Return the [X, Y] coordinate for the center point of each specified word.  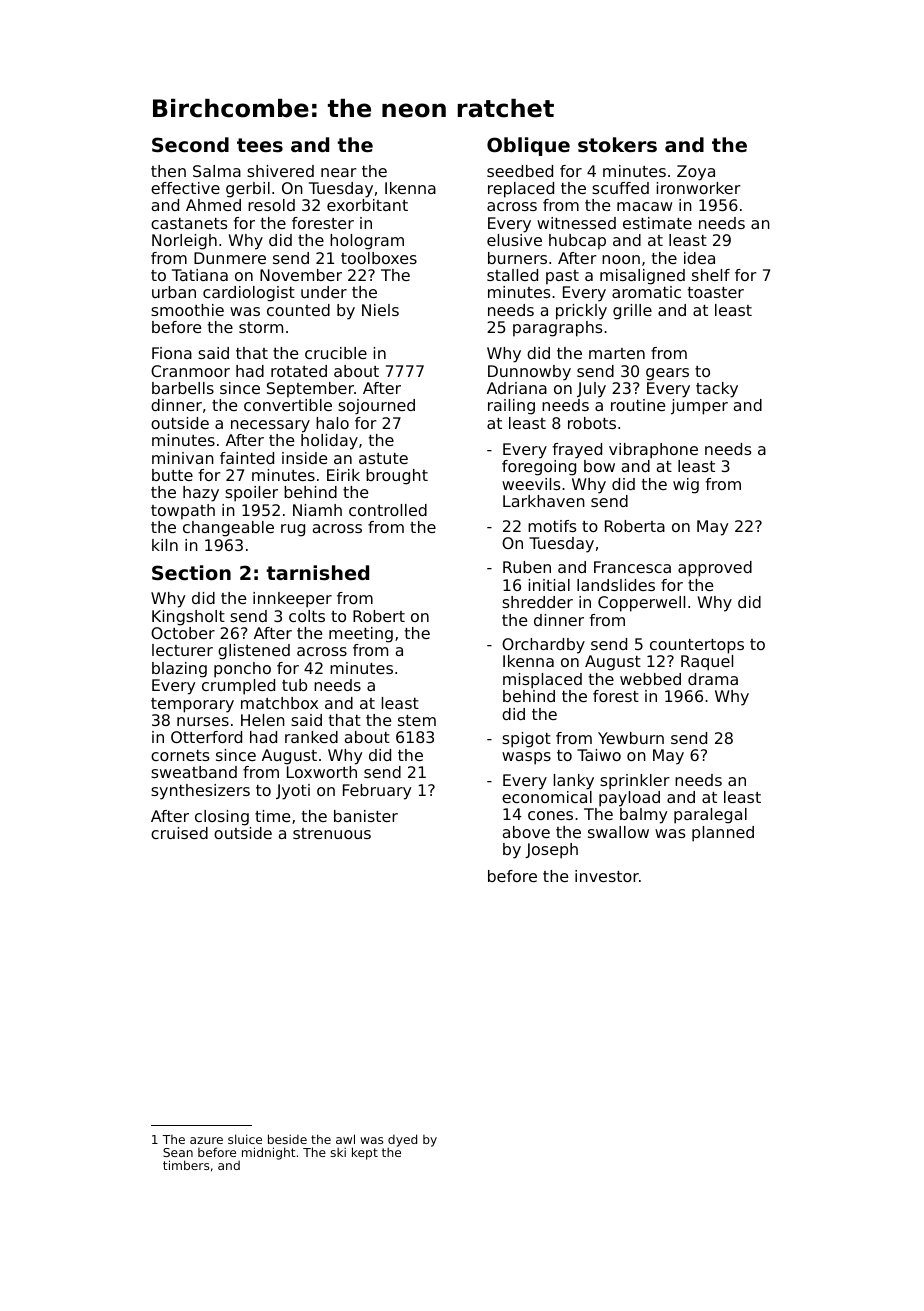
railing [511, 407]
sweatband [194, 772]
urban [174, 292]
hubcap [577, 242]
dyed [402, 1140]
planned [723, 834]
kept [365, 1153]
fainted [247, 458]
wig [686, 486]
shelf [711, 275]
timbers [186, 1165]
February [377, 792]
